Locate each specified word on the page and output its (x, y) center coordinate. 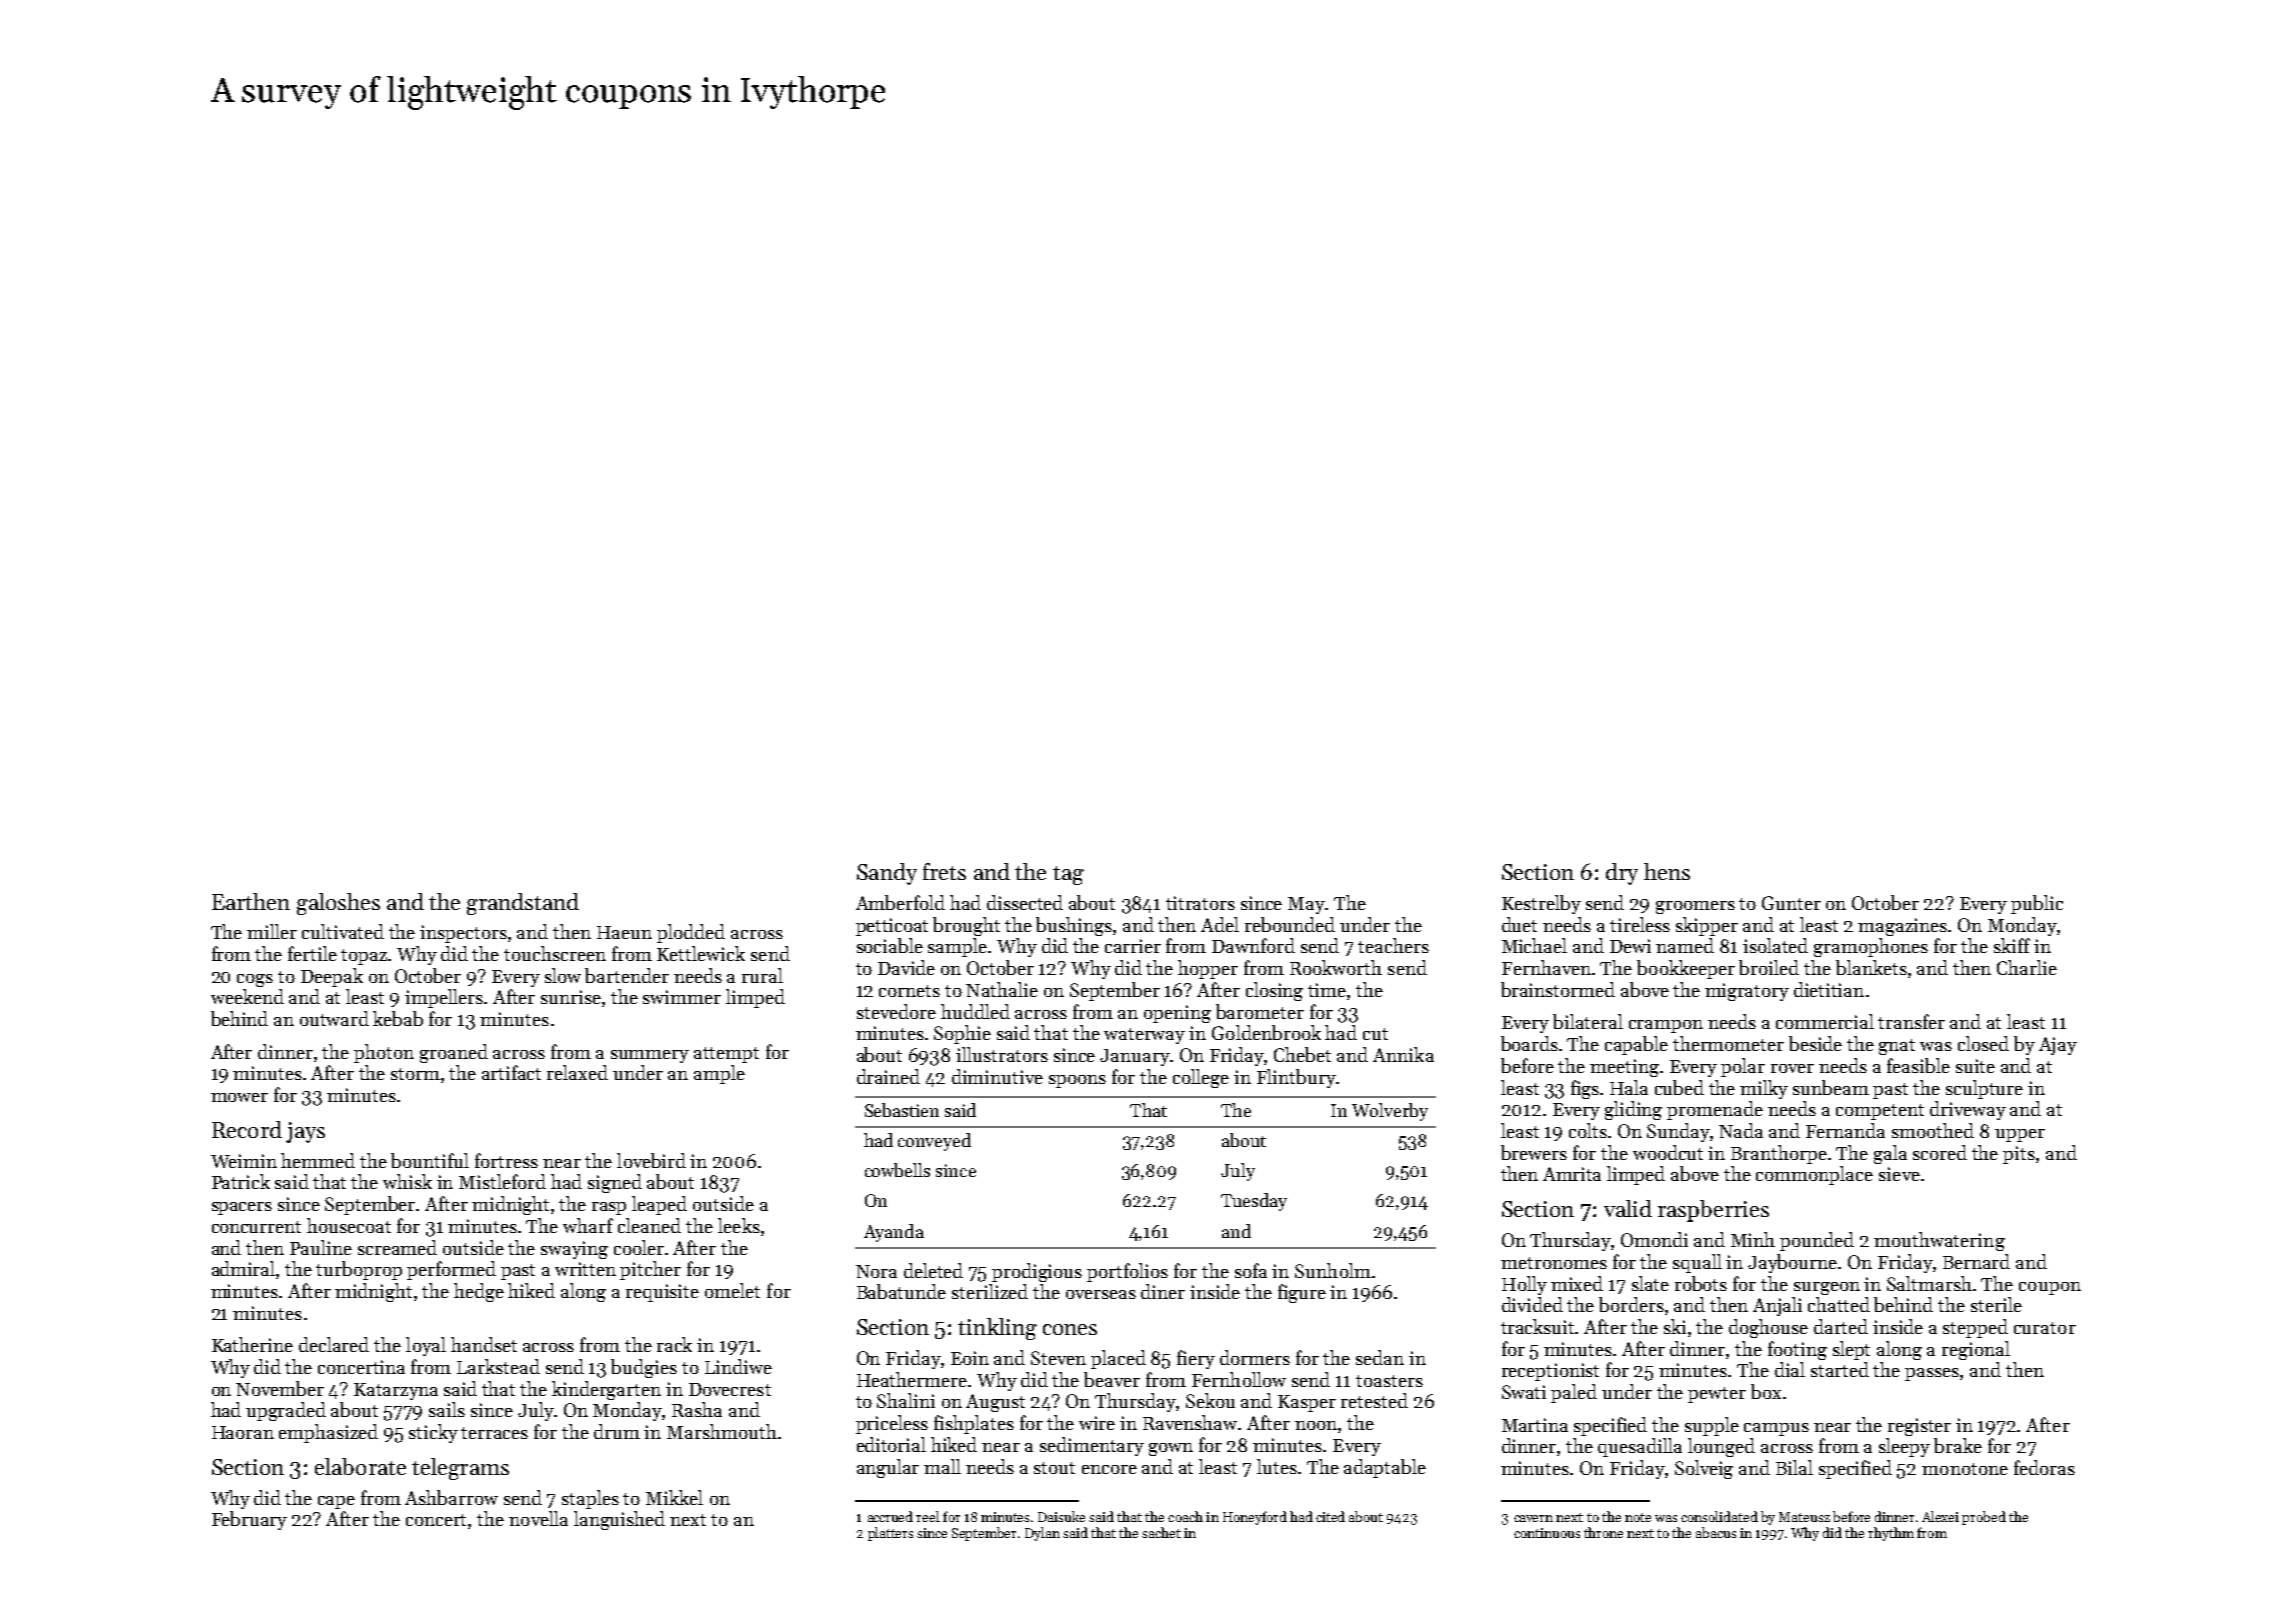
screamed (397, 1247)
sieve (1899, 1174)
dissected (1025, 902)
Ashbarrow (451, 1497)
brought (966, 926)
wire (1097, 1423)
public (2037, 904)
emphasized (328, 1433)
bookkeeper (1686, 969)
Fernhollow (1239, 1379)
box (1766, 1391)
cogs (255, 980)
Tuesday (1254, 1202)
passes (1932, 1374)
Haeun (624, 932)
